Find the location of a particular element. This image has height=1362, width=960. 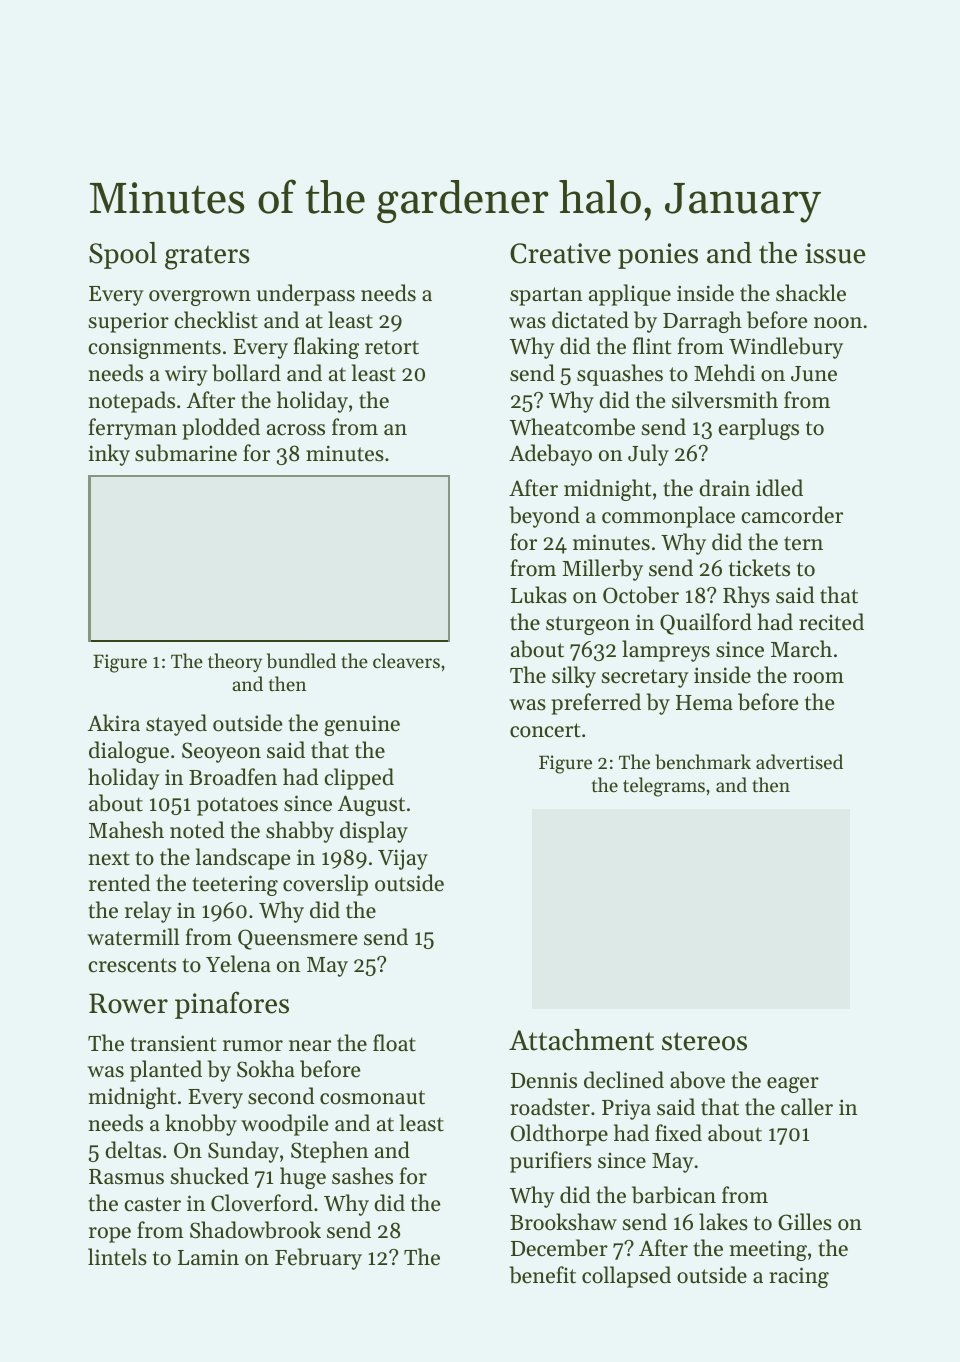

stereos is located at coordinates (704, 1041).
